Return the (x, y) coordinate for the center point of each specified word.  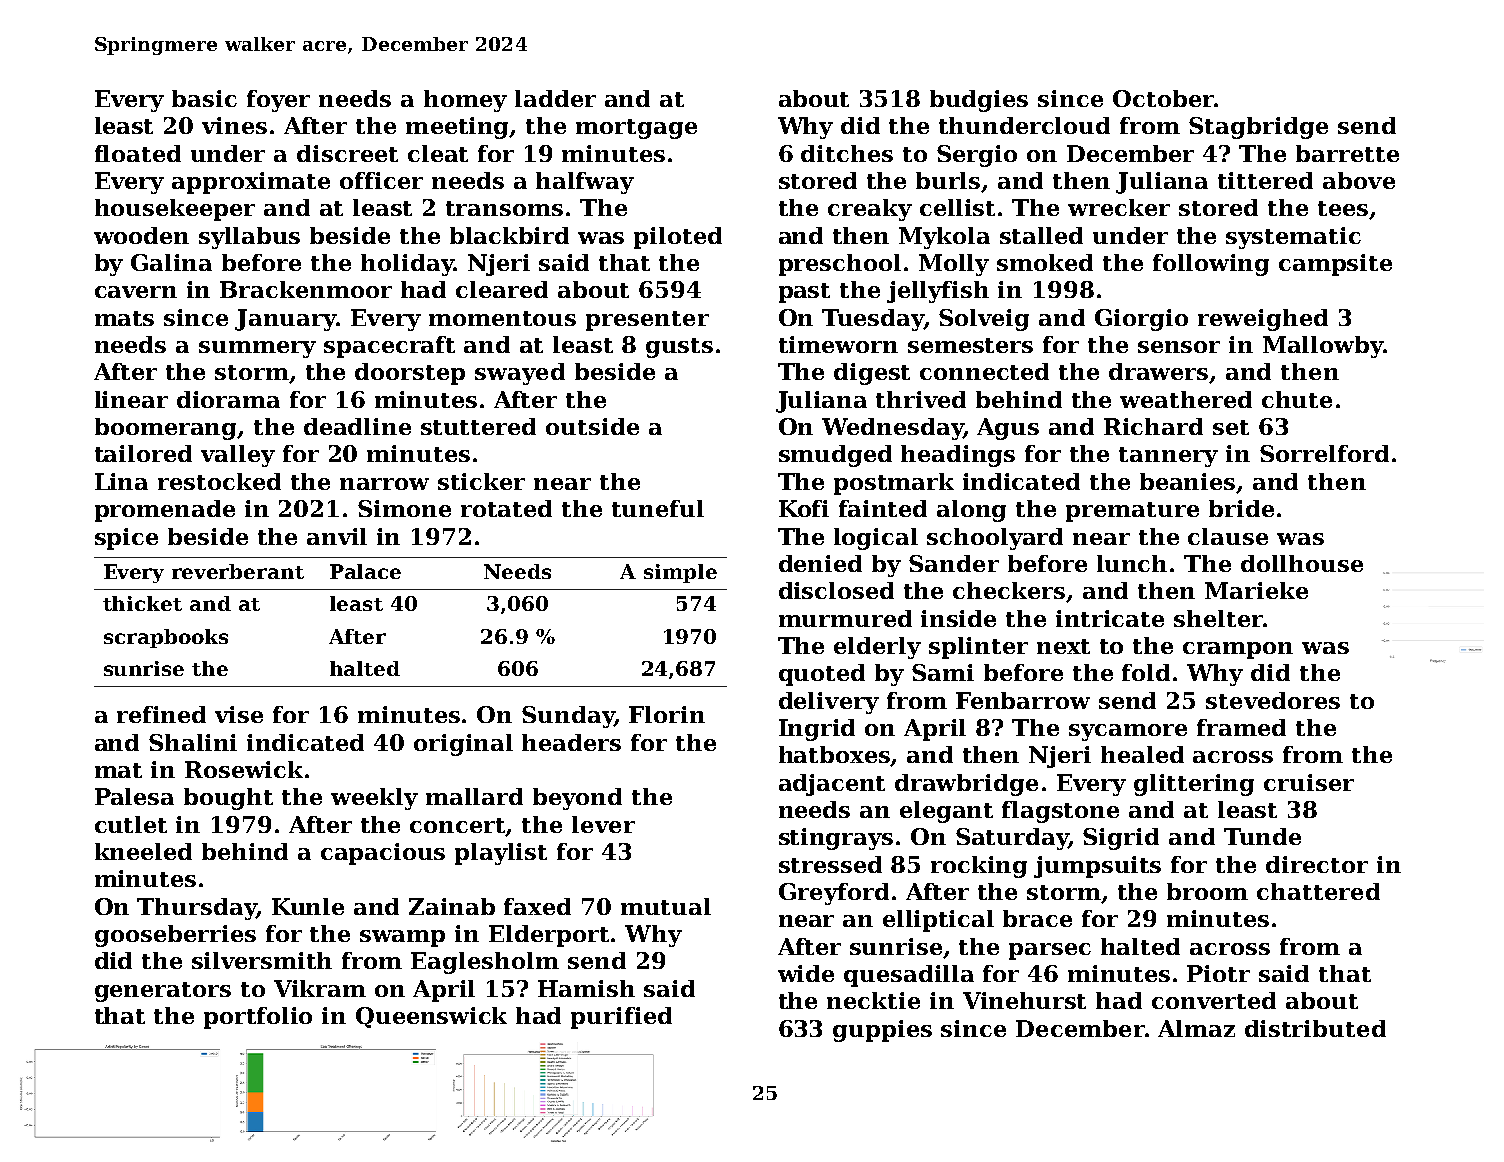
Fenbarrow (1023, 700)
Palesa (134, 796)
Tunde (1262, 836)
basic (204, 98)
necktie (873, 1000)
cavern (136, 292)
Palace (365, 571)
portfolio (258, 1018)
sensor (1179, 347)
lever (603, 824)
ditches (847, 153)
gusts (679, 348)
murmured (845, 618)
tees (1343, 208)
